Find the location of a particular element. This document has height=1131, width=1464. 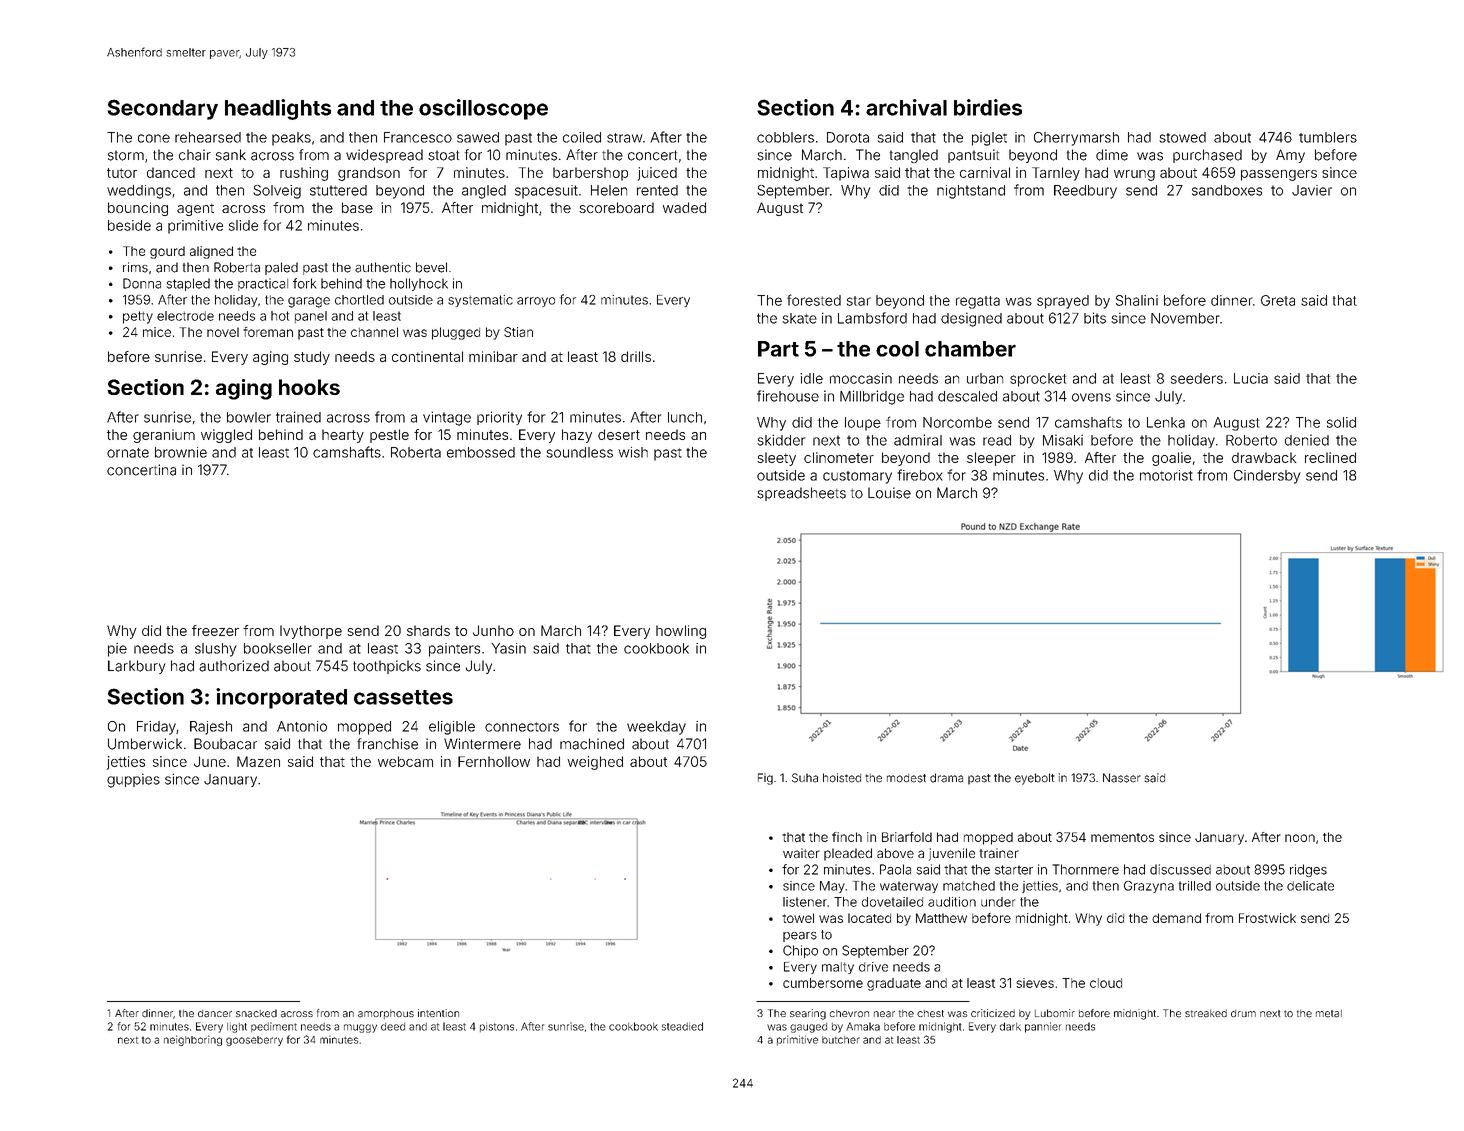

Nasser is located at coordinates (1122, 778).
